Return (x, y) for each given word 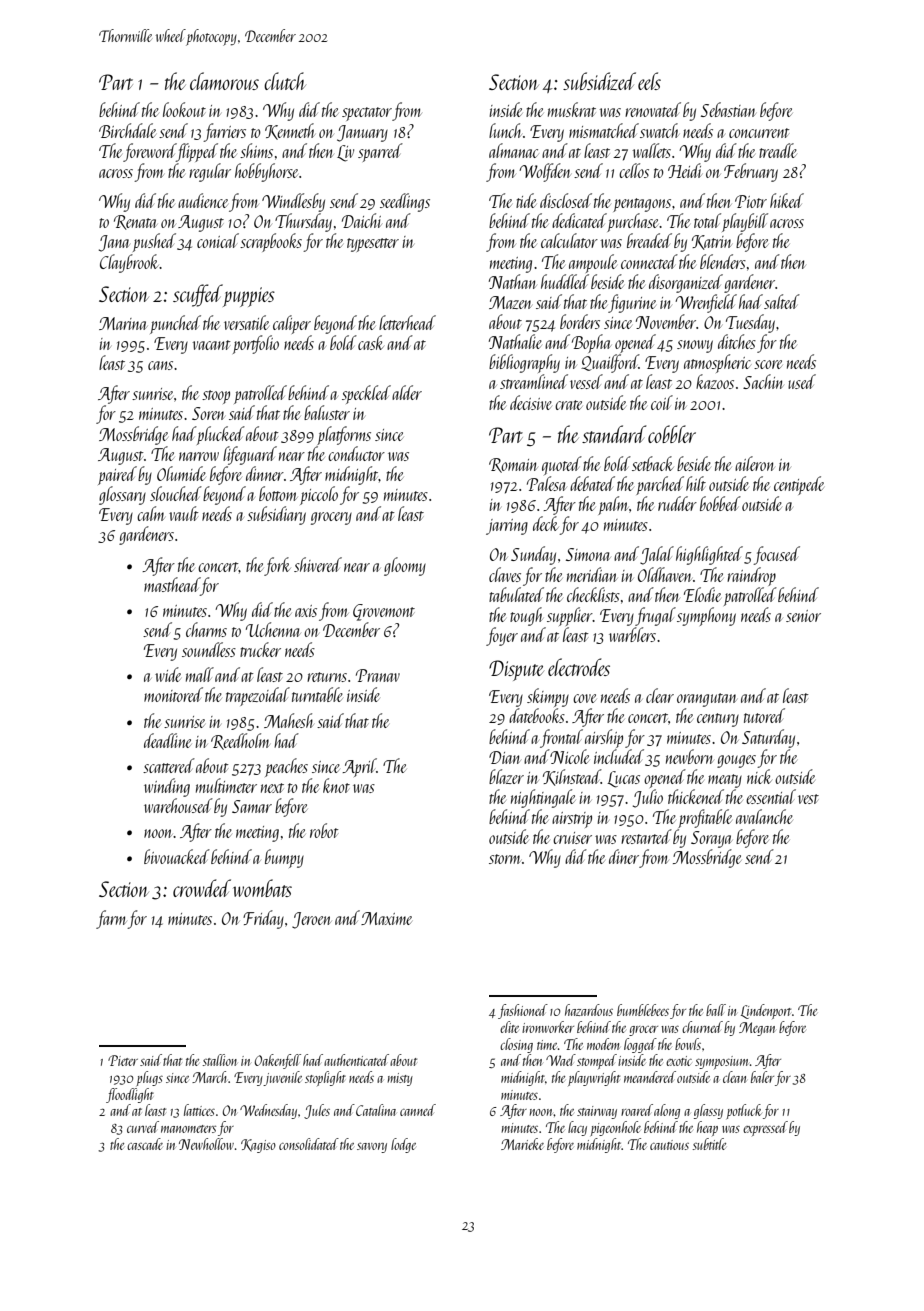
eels (649, 81)
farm (112, 919)
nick (759, 776)
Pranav (378, 675)
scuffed (198, 295)
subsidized (599, 81)
